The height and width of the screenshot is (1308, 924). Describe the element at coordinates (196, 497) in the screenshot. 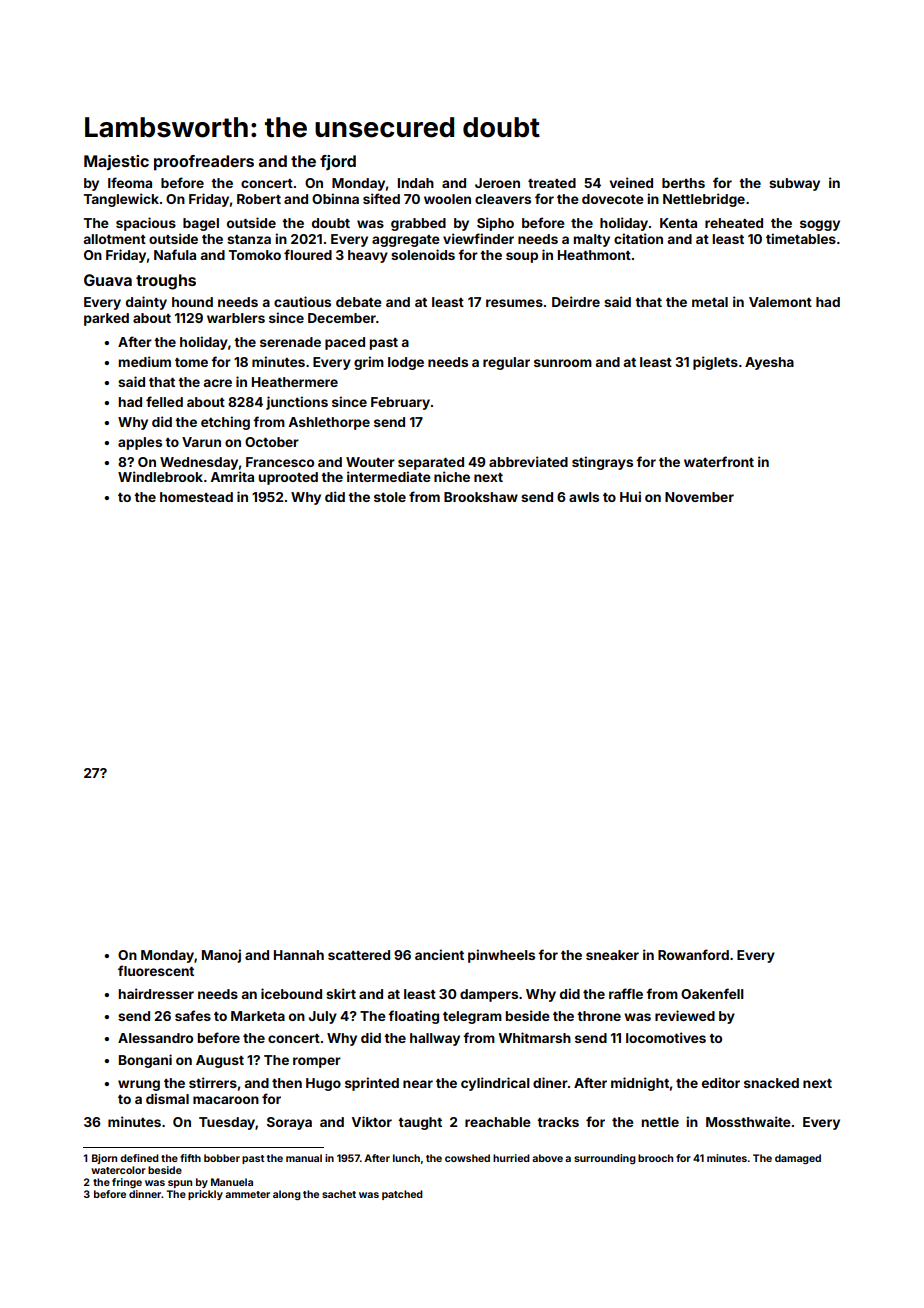

I see `homestead` at that location.
